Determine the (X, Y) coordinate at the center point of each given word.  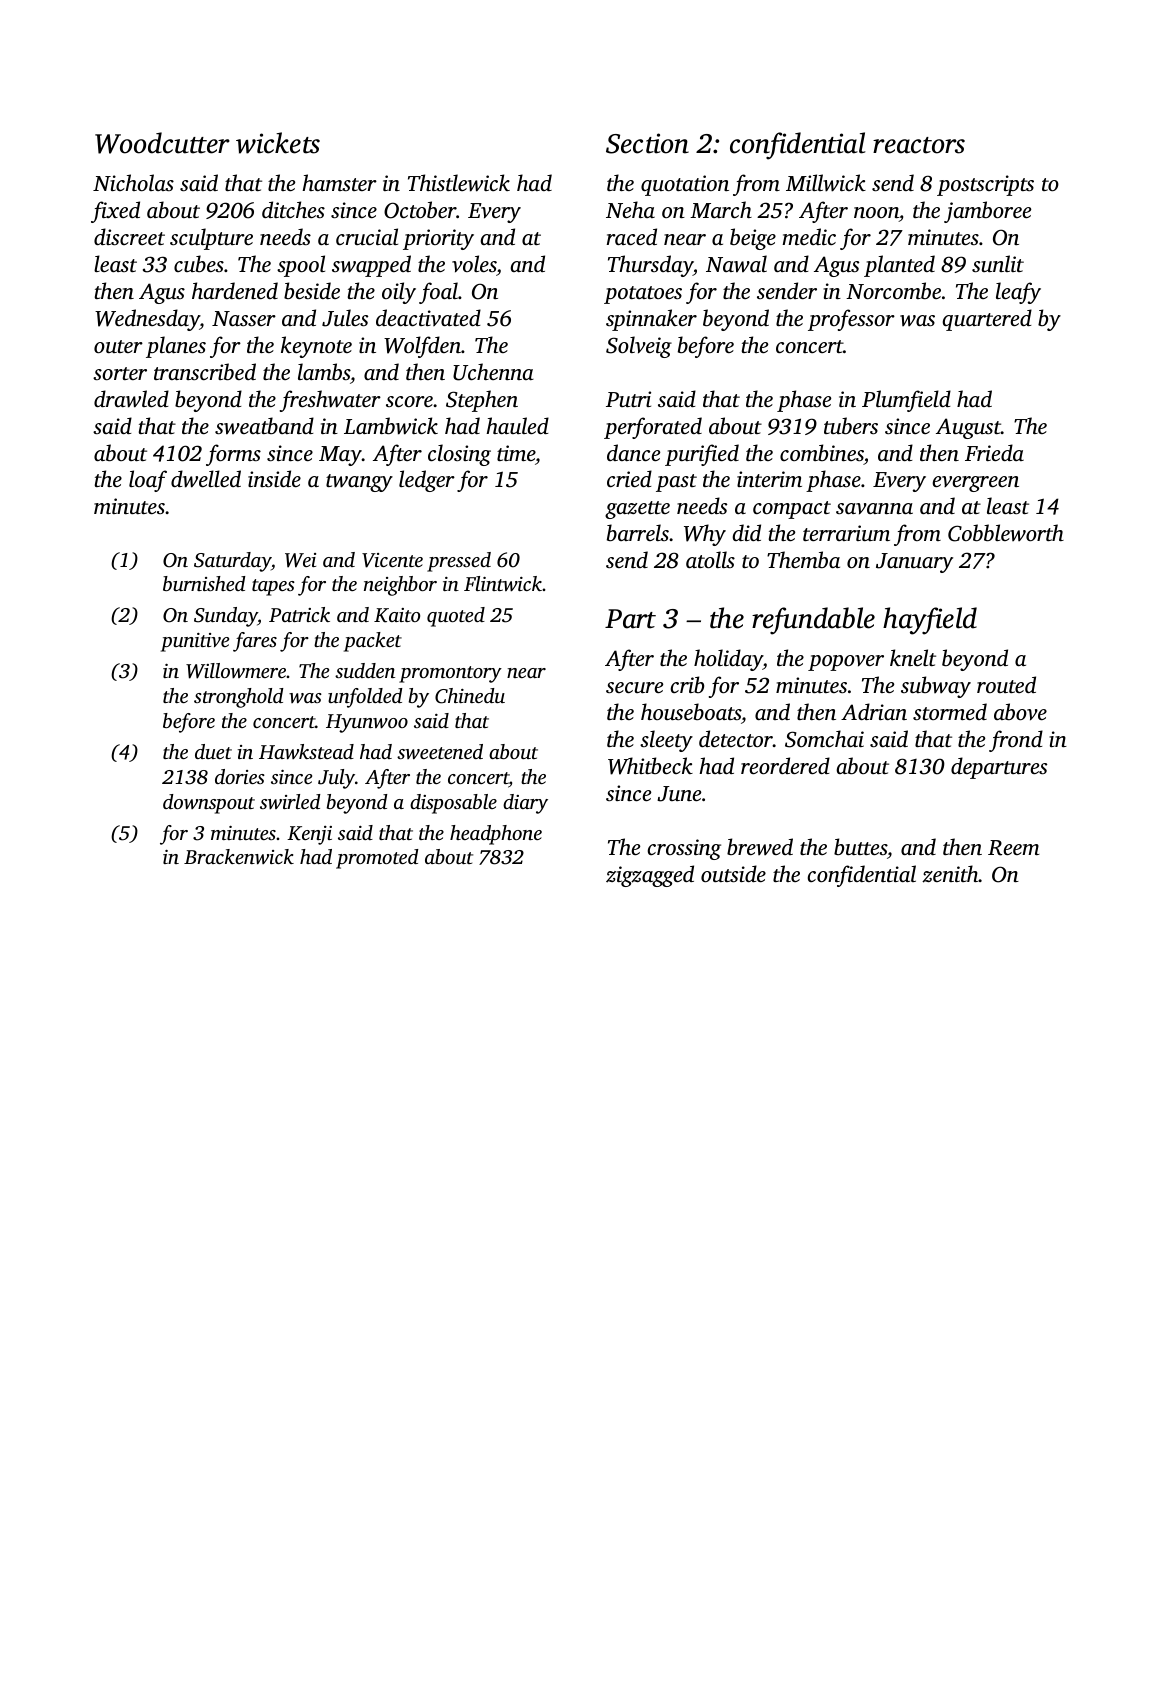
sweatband (264, 426)
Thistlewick (459, 183)
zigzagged (650, 876)
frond (1016, 741)
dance (633, 452)
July (336, 779)
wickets (278, 143)
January (914, 563)
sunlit (998, 263)
